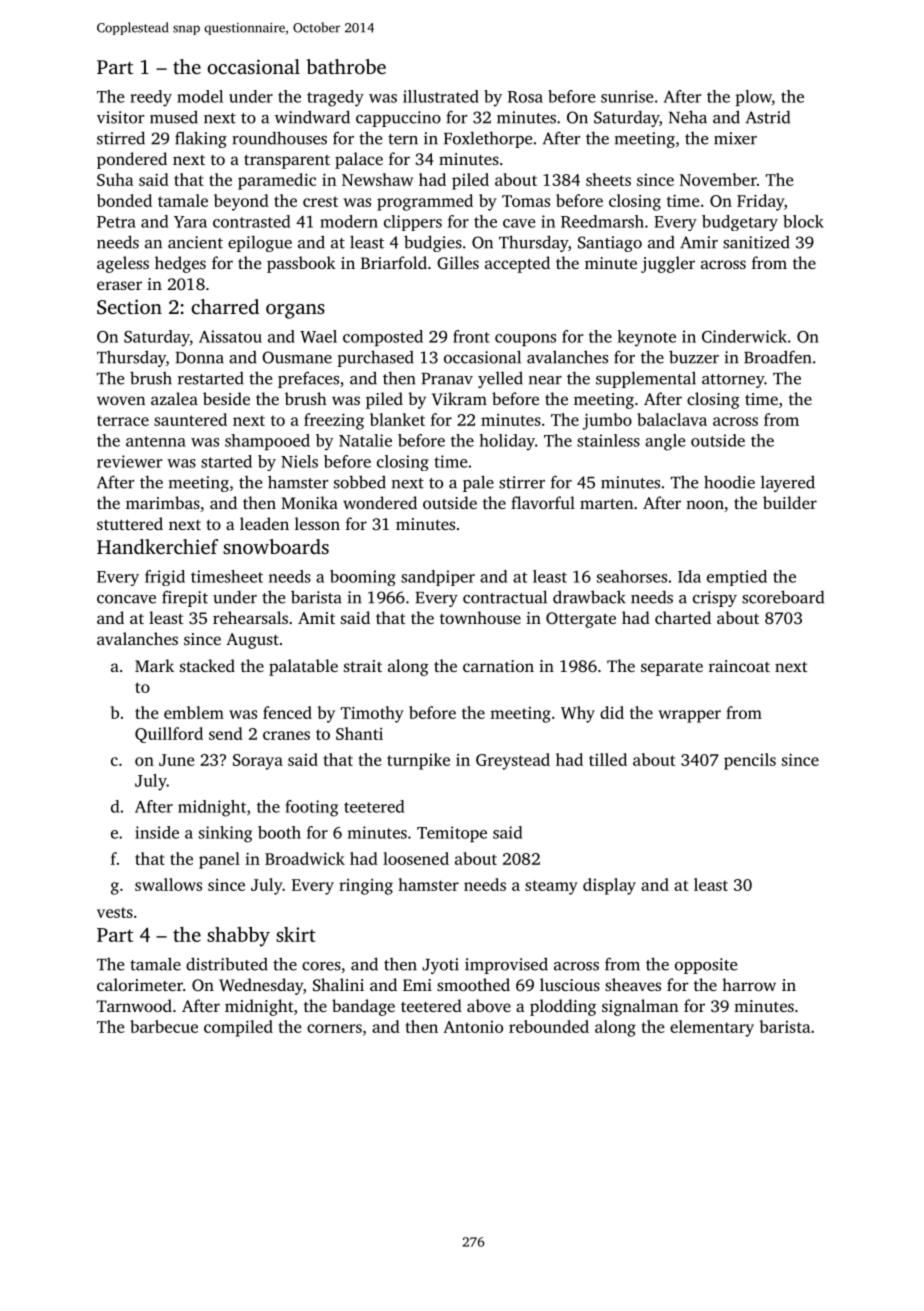 The image size is (924, 1311). I want to click on barbecue, so click(164, 1026).
